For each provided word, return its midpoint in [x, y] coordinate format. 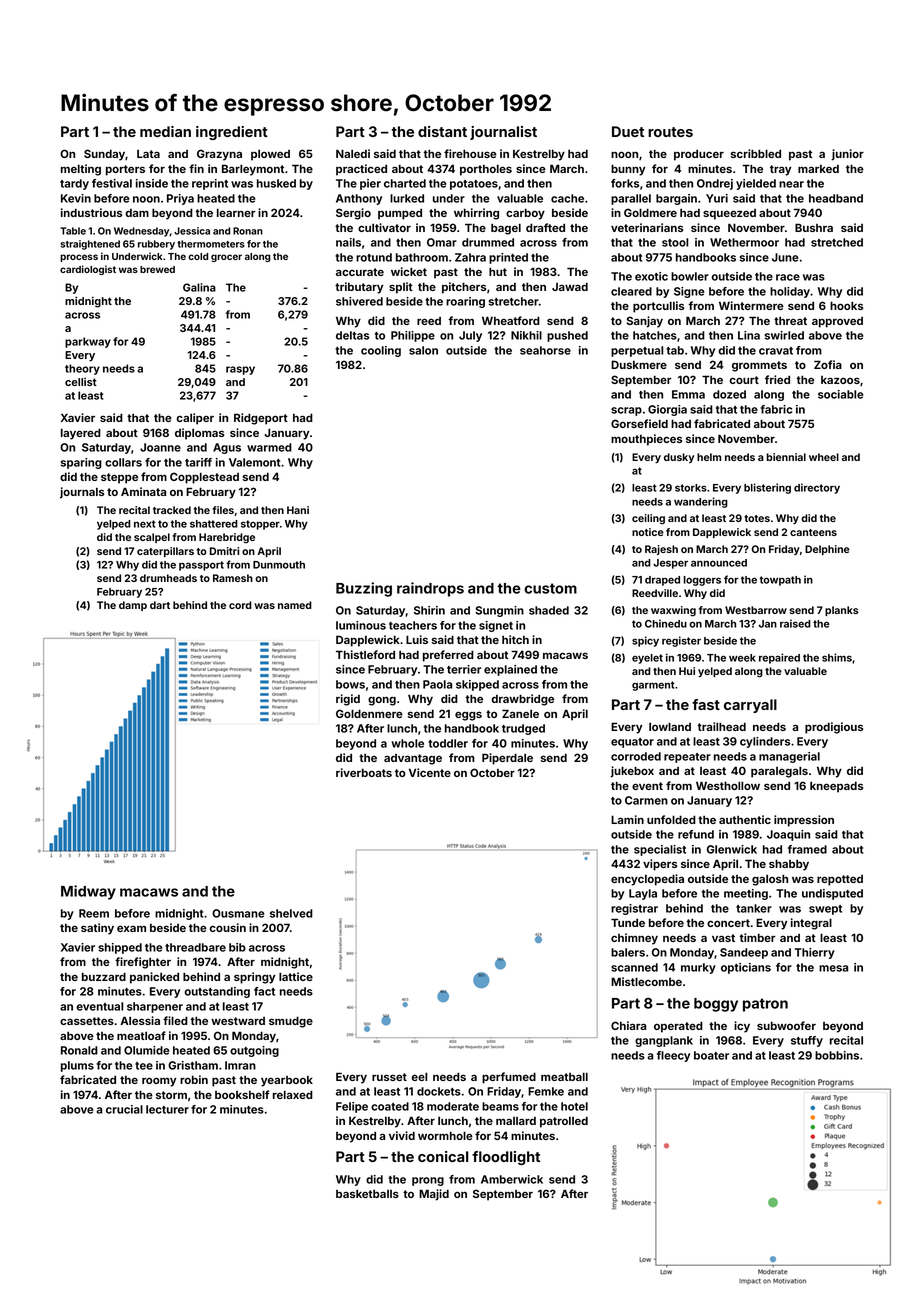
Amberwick [512, 1179]
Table [73, 231]
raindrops [430, 589]
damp [133, 606]
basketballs [367, 1194]
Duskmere [639, 364]
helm [709, 457]
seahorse [545, 350]
